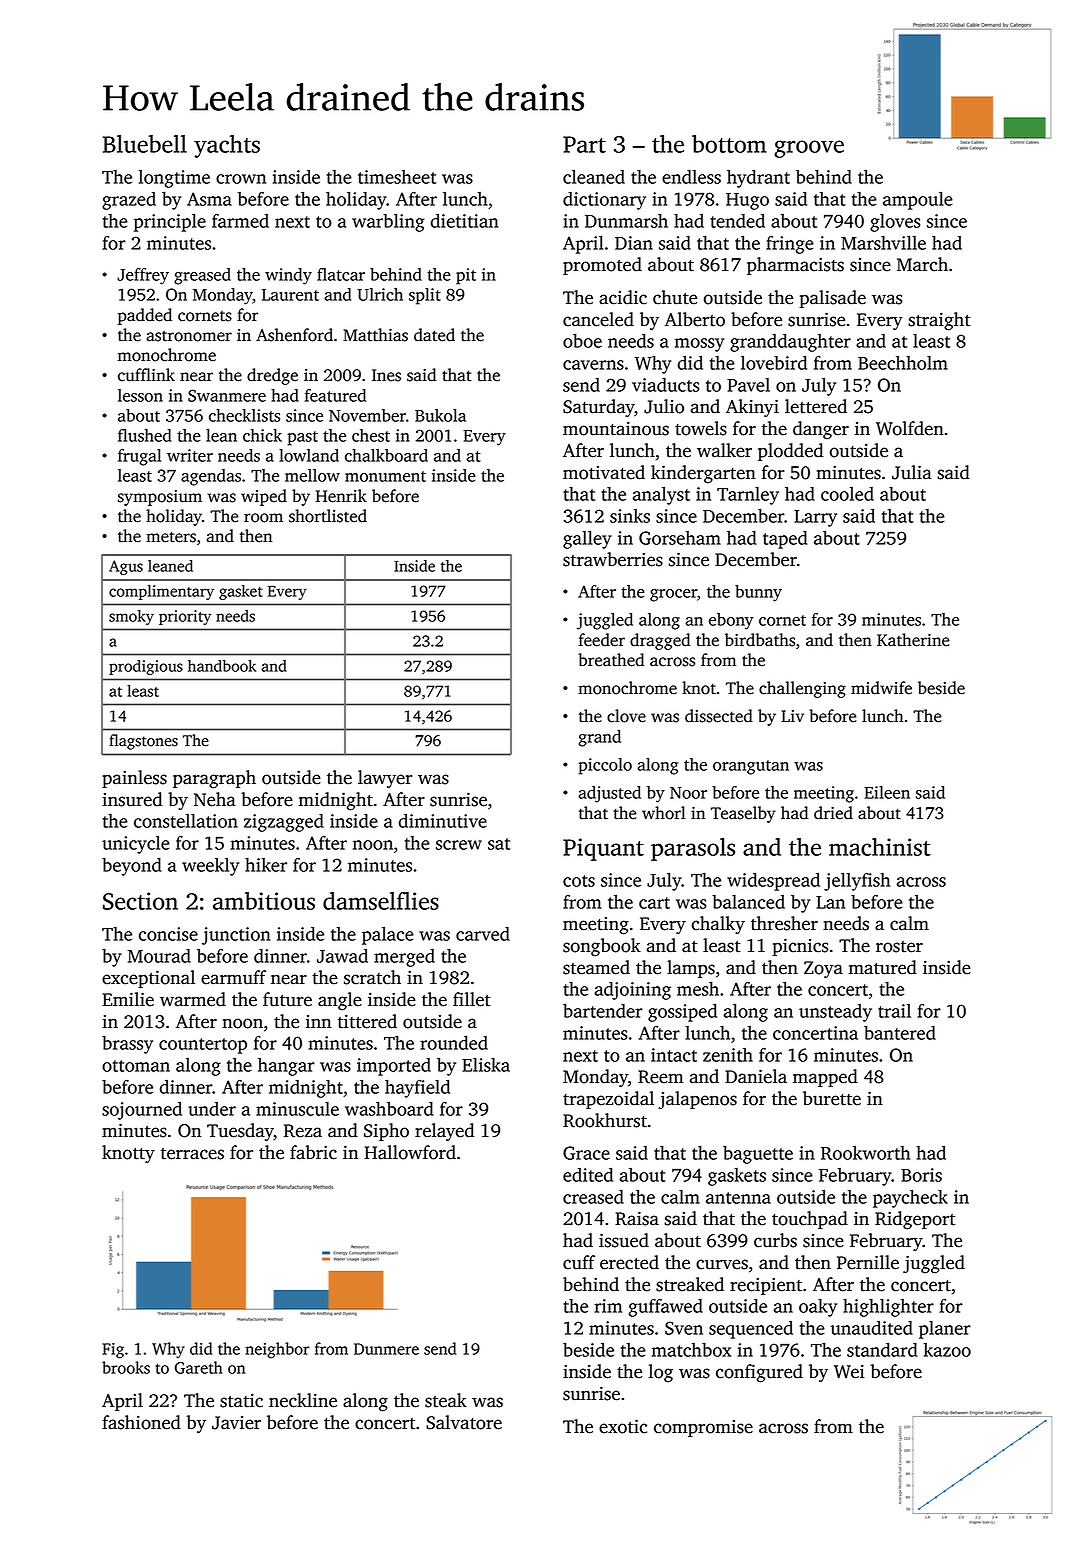 The height and width of the screenshot is (1556, 1074). I want to click on longtime, so click(174, 179).
